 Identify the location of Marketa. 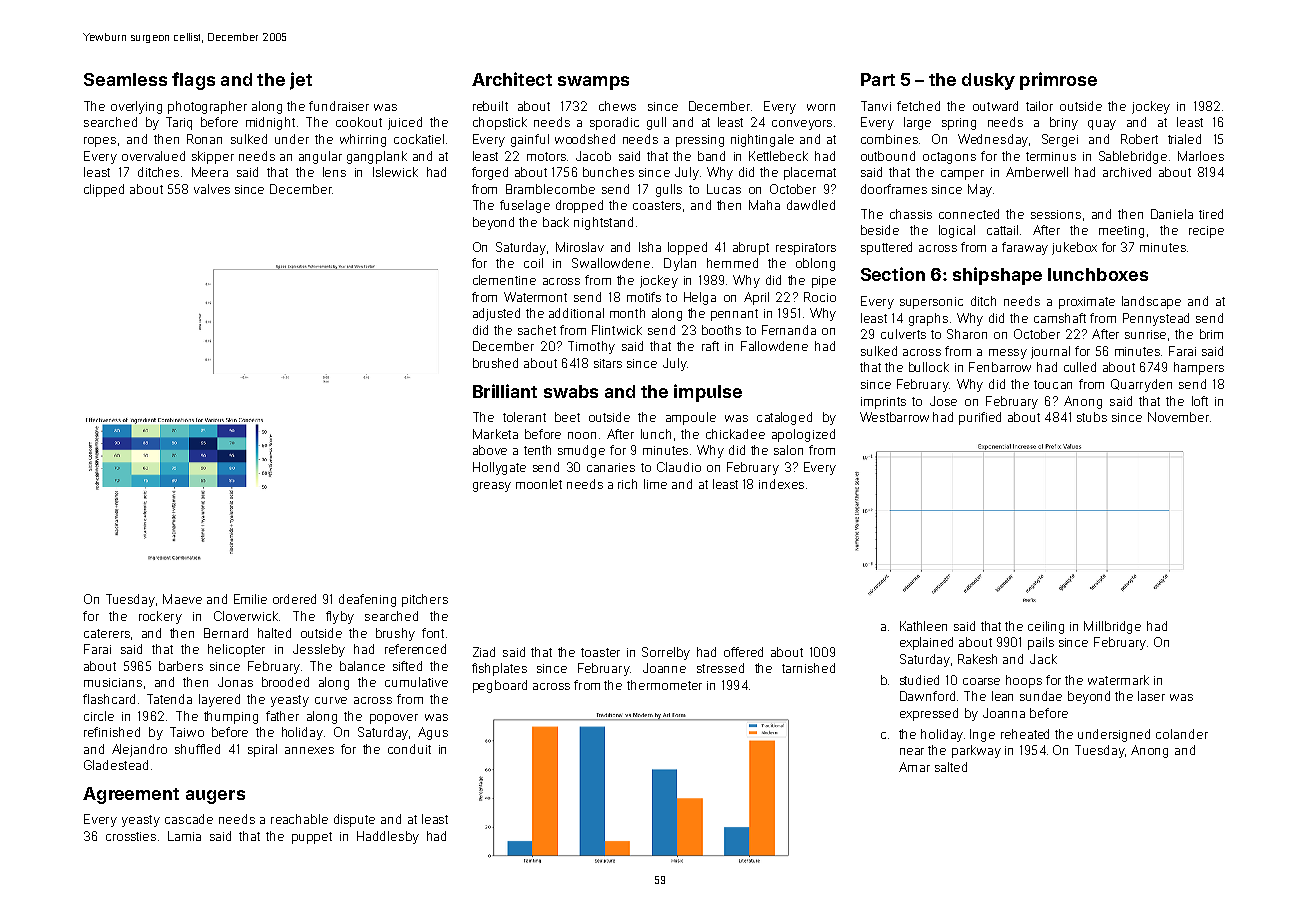
(495, 434).
